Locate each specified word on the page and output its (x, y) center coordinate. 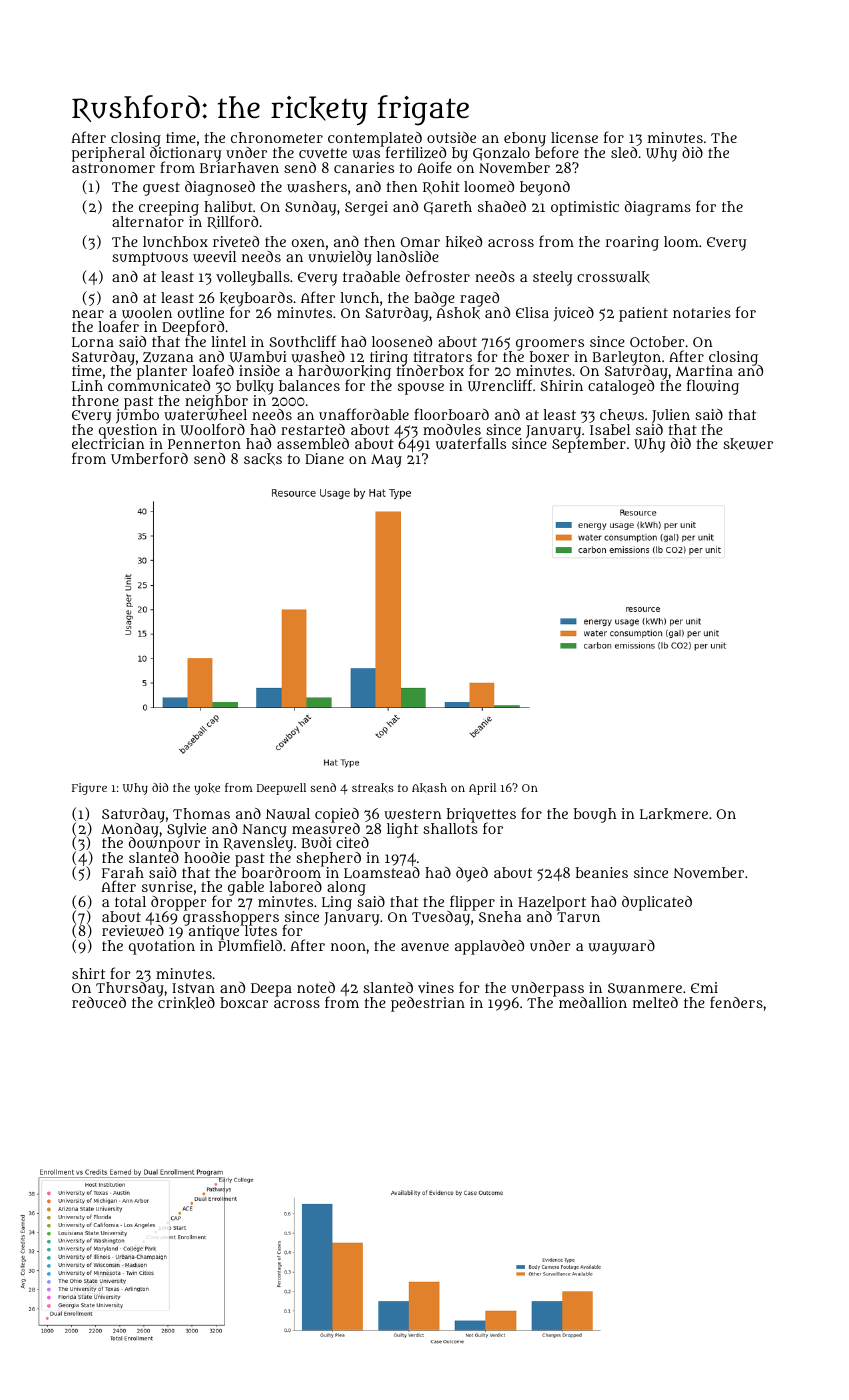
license (574, 137)
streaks (373, 788)
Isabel (610, 429)
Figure (89, 789)
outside (451, 137)
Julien (671, 416)
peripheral (108, 154)
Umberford (149, 458)
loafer (118, 326)
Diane (324, 458)
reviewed (133, 931)
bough (595, 815)
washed (318, 357)
